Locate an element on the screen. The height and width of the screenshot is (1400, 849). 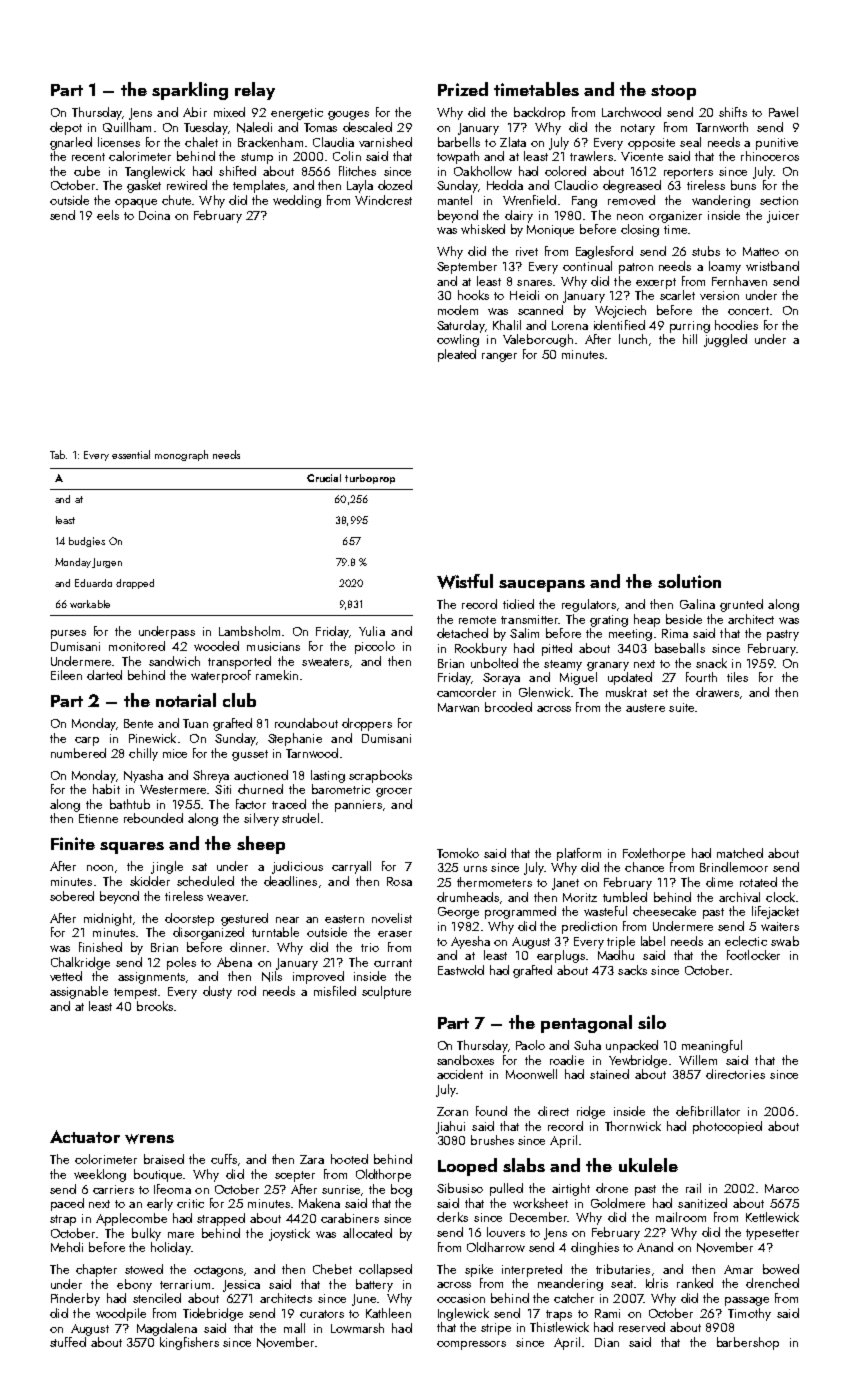
sculpture is located at coordinates (386, 992).
